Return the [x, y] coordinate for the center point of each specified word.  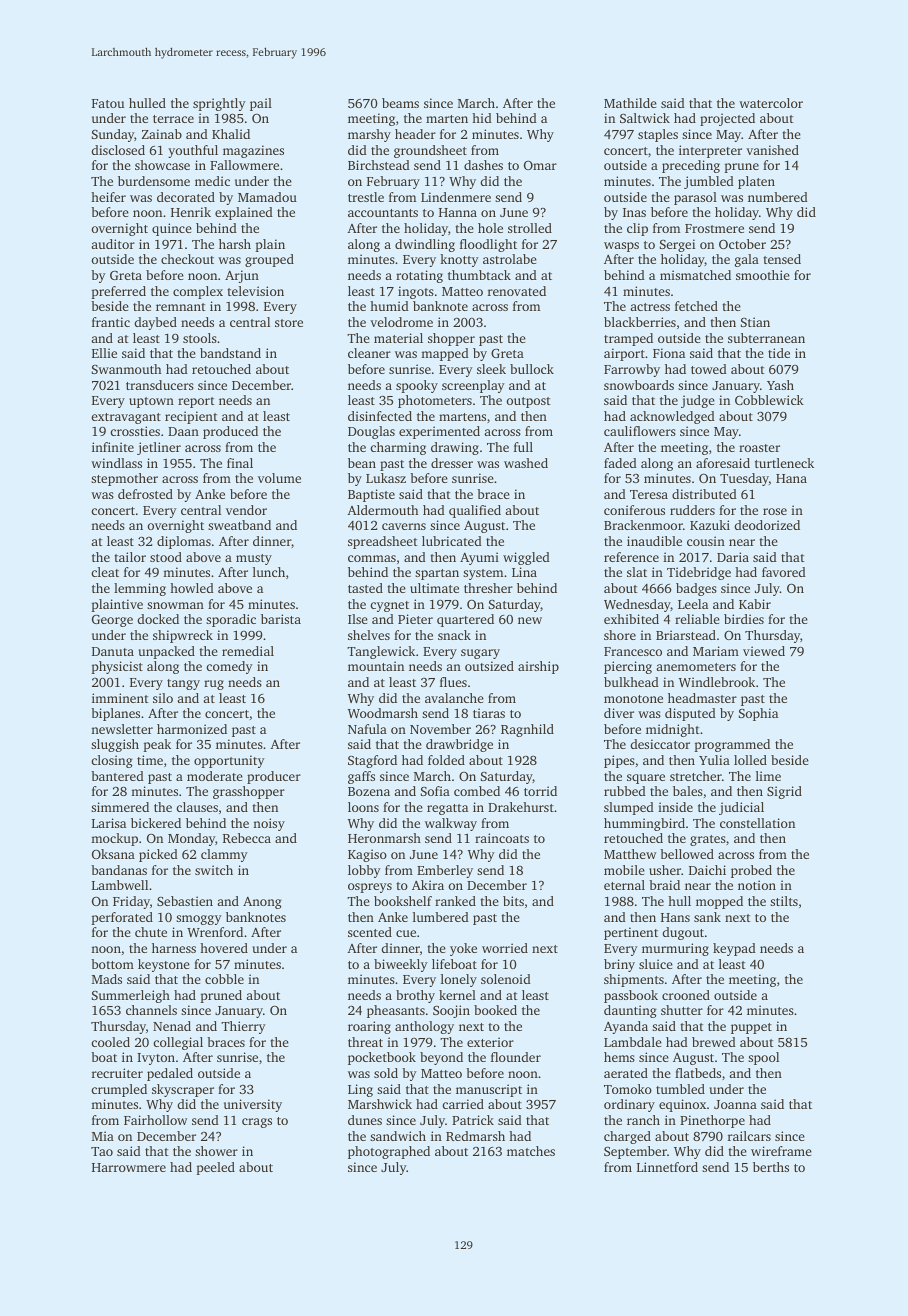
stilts [784, 901]
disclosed [118, 150]
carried [463, 1104]
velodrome [401, 322]
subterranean [766, 338]
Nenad [172, 1026]
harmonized [192, 729]
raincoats [502, 838]
